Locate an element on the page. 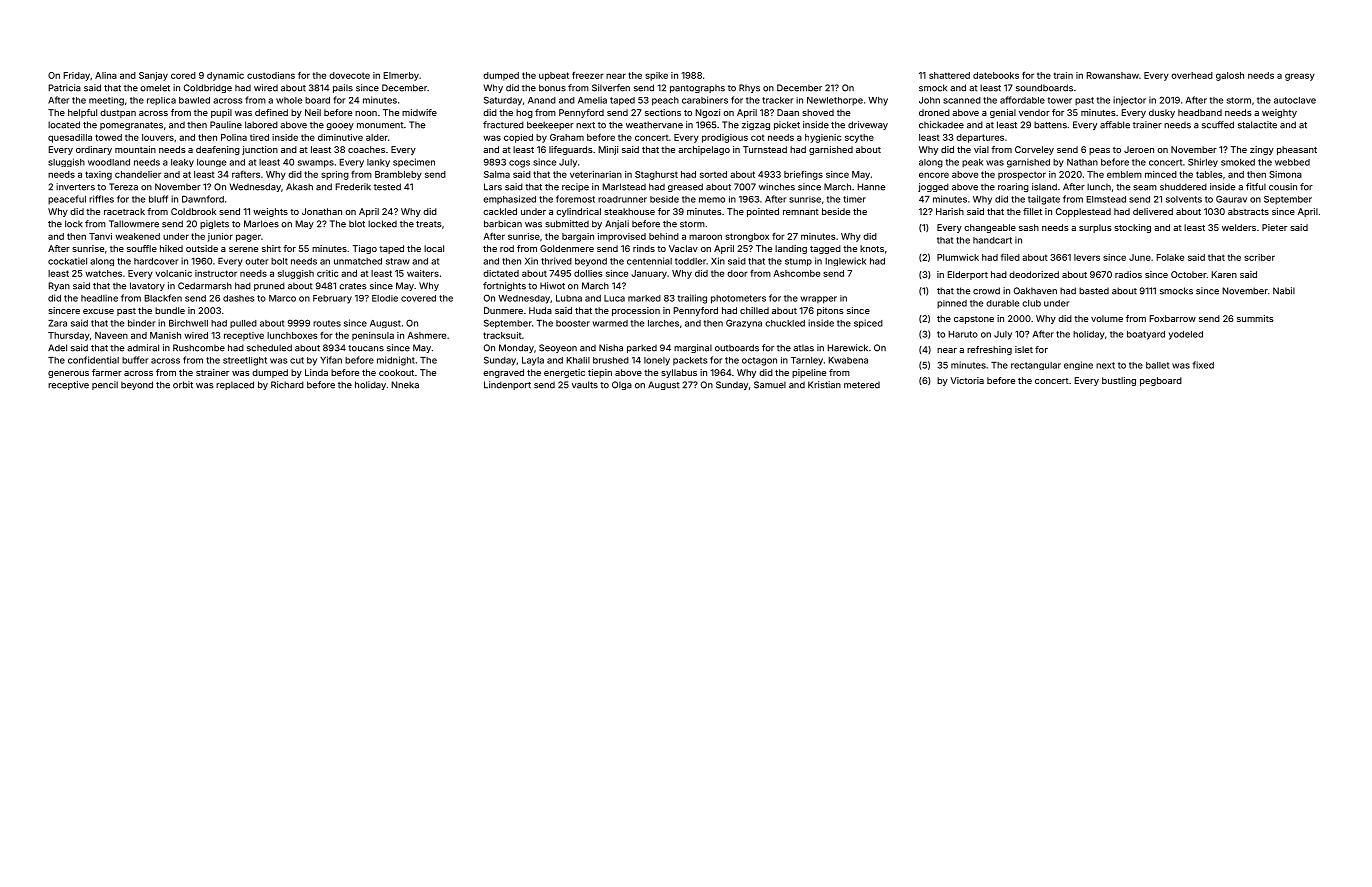 This page has height=887, width=1372. zingy is located at coordinates (1262, 150).
